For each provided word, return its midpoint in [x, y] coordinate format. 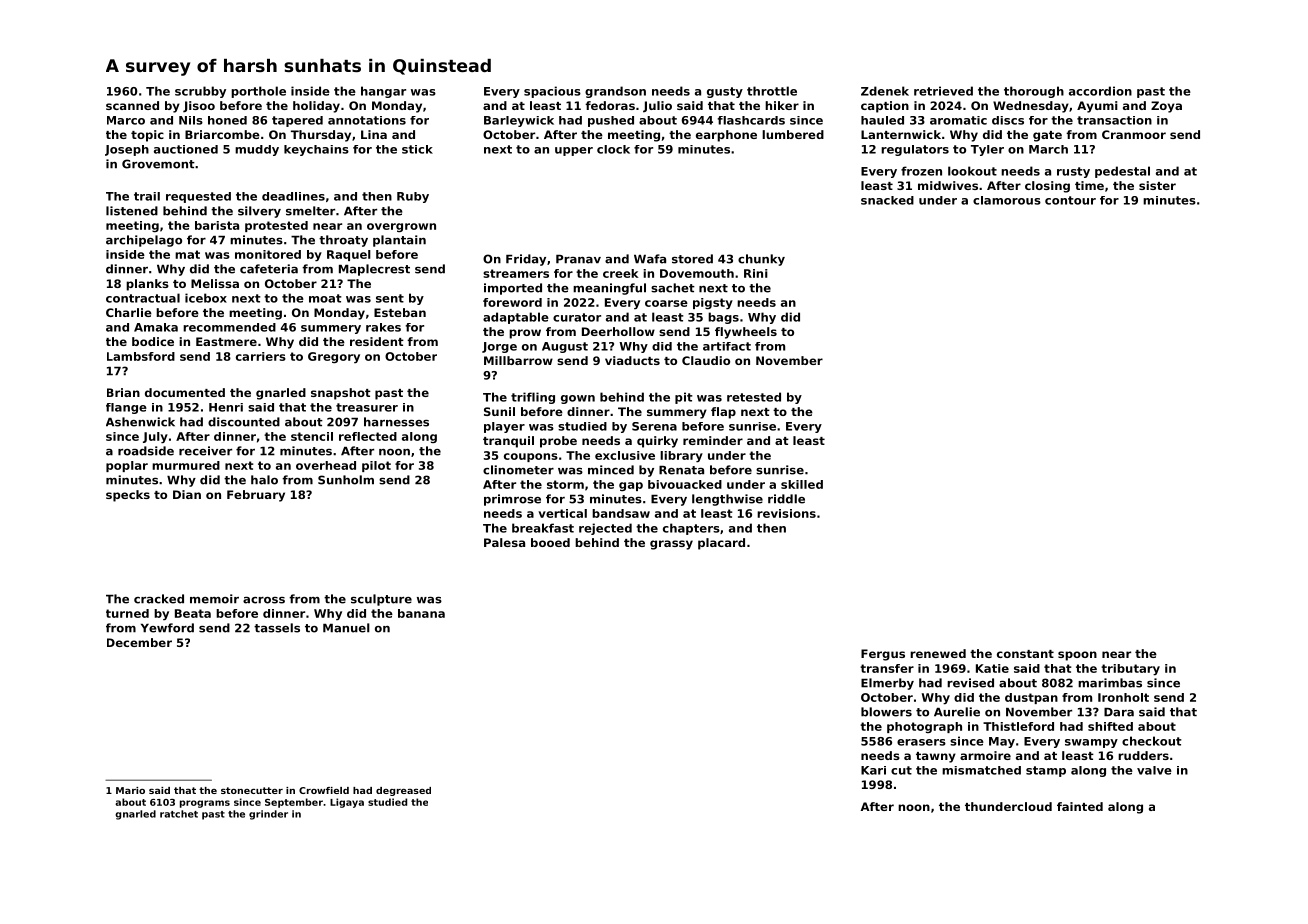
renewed [938, 653]
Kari [873, 770]
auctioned [186, 149]
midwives [948, 185]
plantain [399, 241]
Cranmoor [1134, 134]
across [264, 600]
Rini [756, 273]
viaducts [632, 360]
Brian [123, 392]
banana [421, 613]
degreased [403, 791]
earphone [726, 136]
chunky [761, 260]
